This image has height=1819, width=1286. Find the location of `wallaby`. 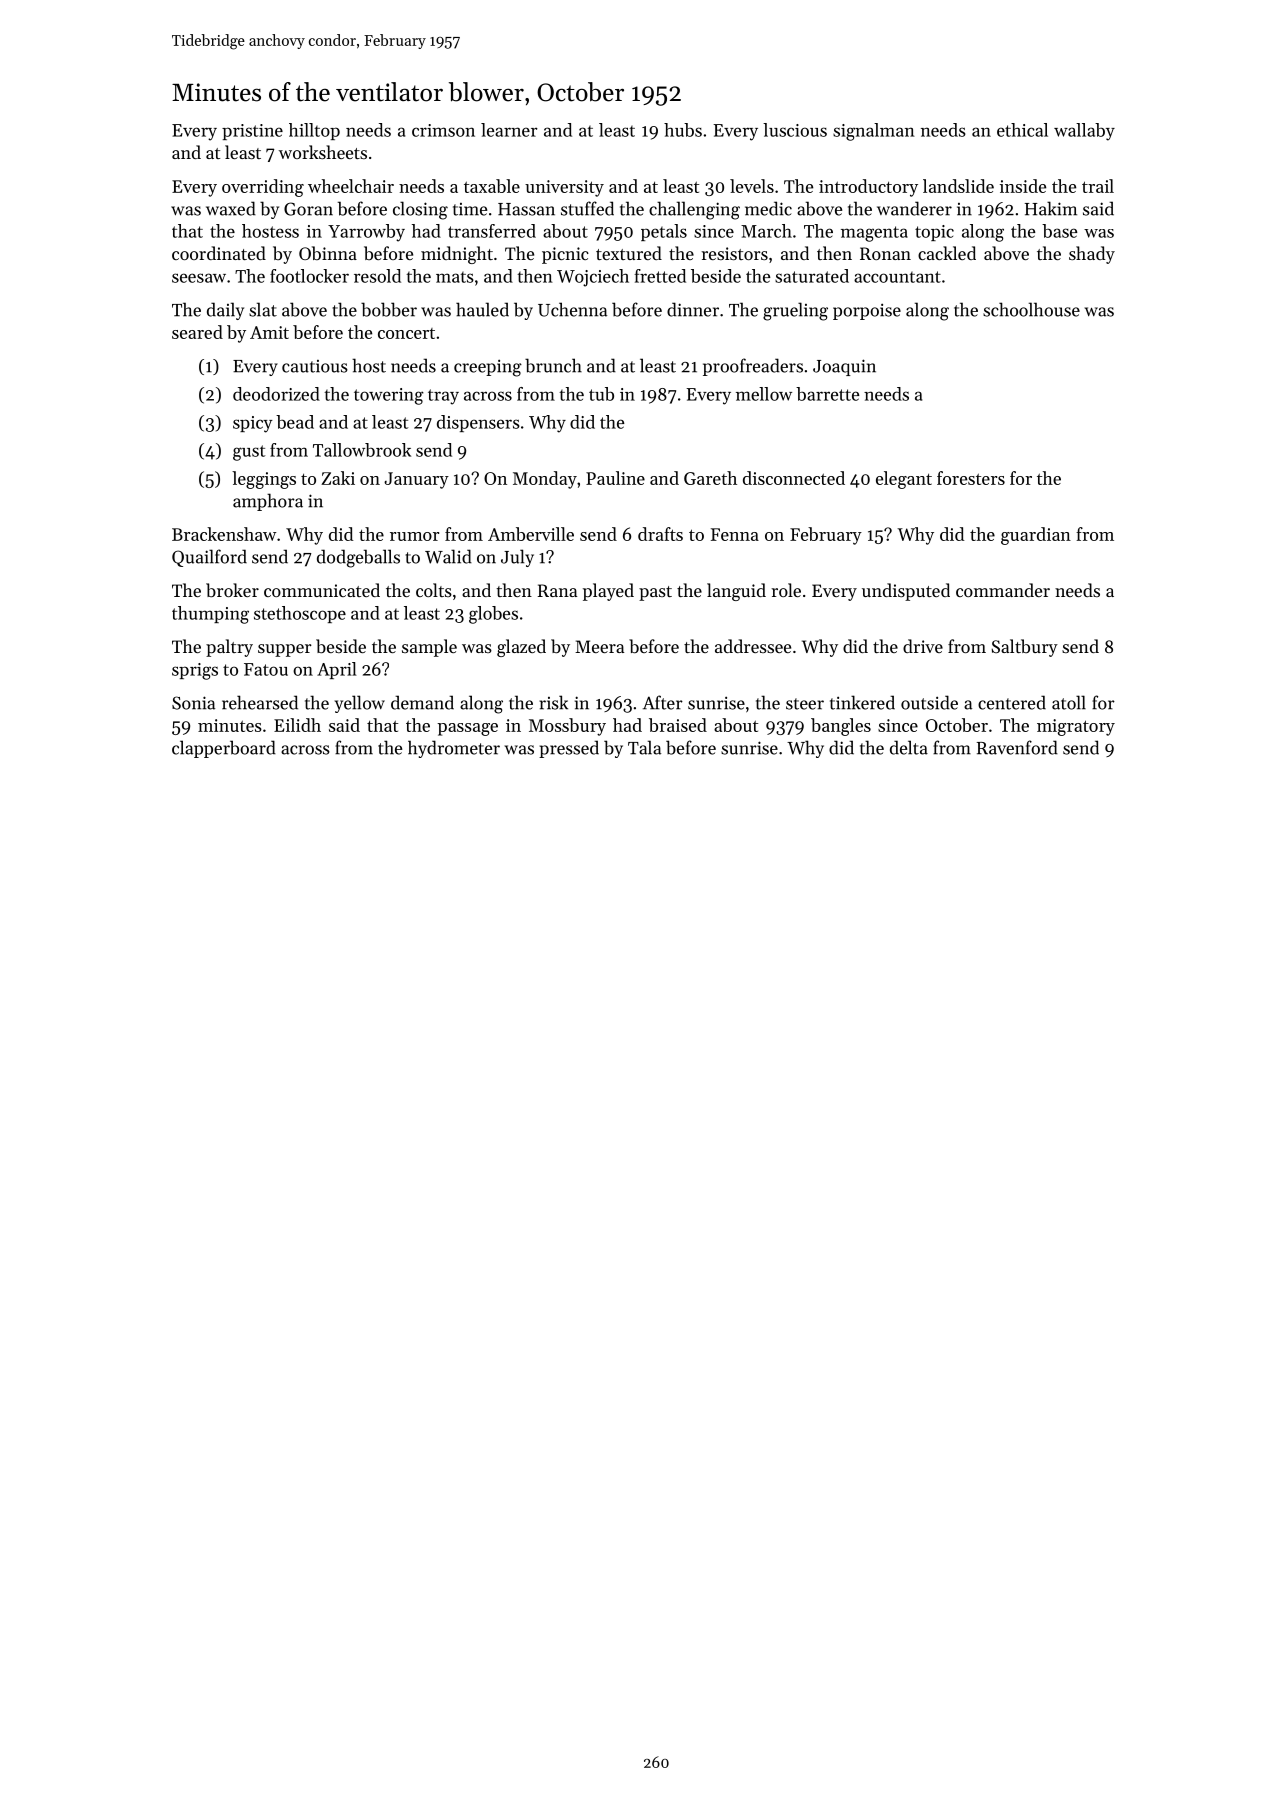

wallaby is located at coordinates (1084, 132).
